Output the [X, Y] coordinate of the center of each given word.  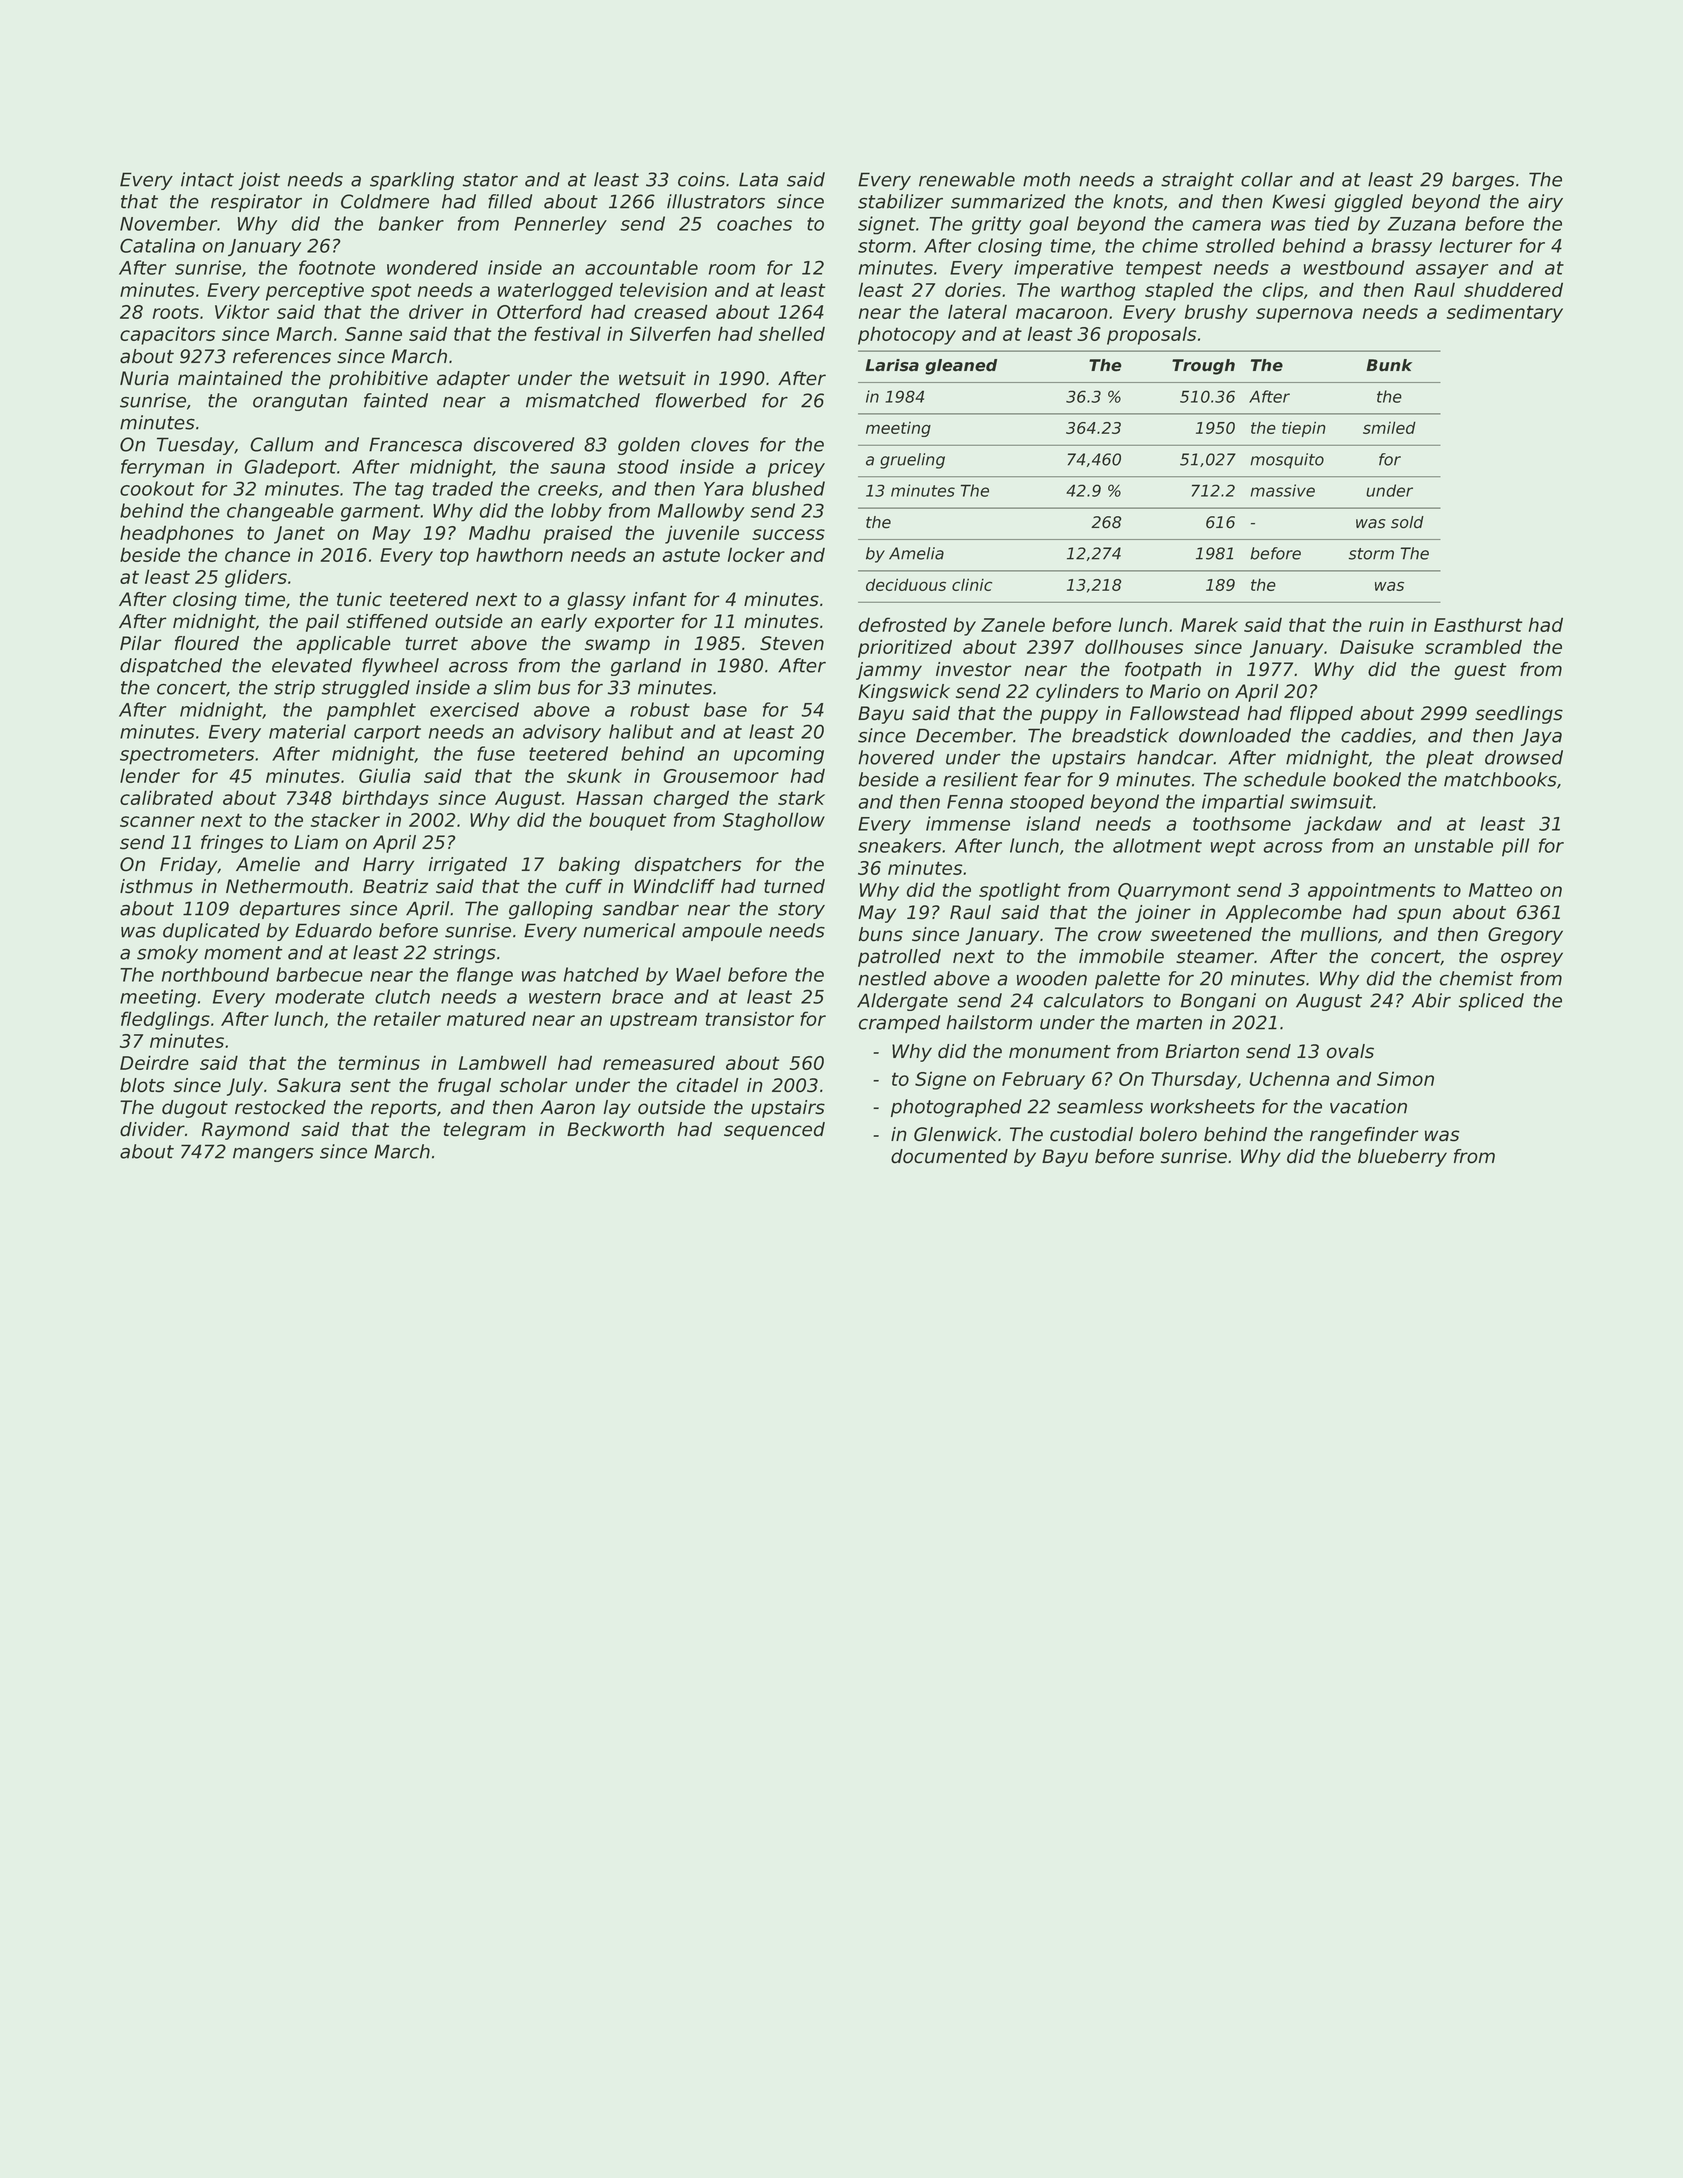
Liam [316, 842]
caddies [1376, 735]
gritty [996, 225]
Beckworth [615, 1129]
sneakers [899, 845]
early [564, 623]
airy [1545, 203]
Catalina [157, 245]
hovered [896, 757]
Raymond [246, 1131]
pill [1515, 847]
